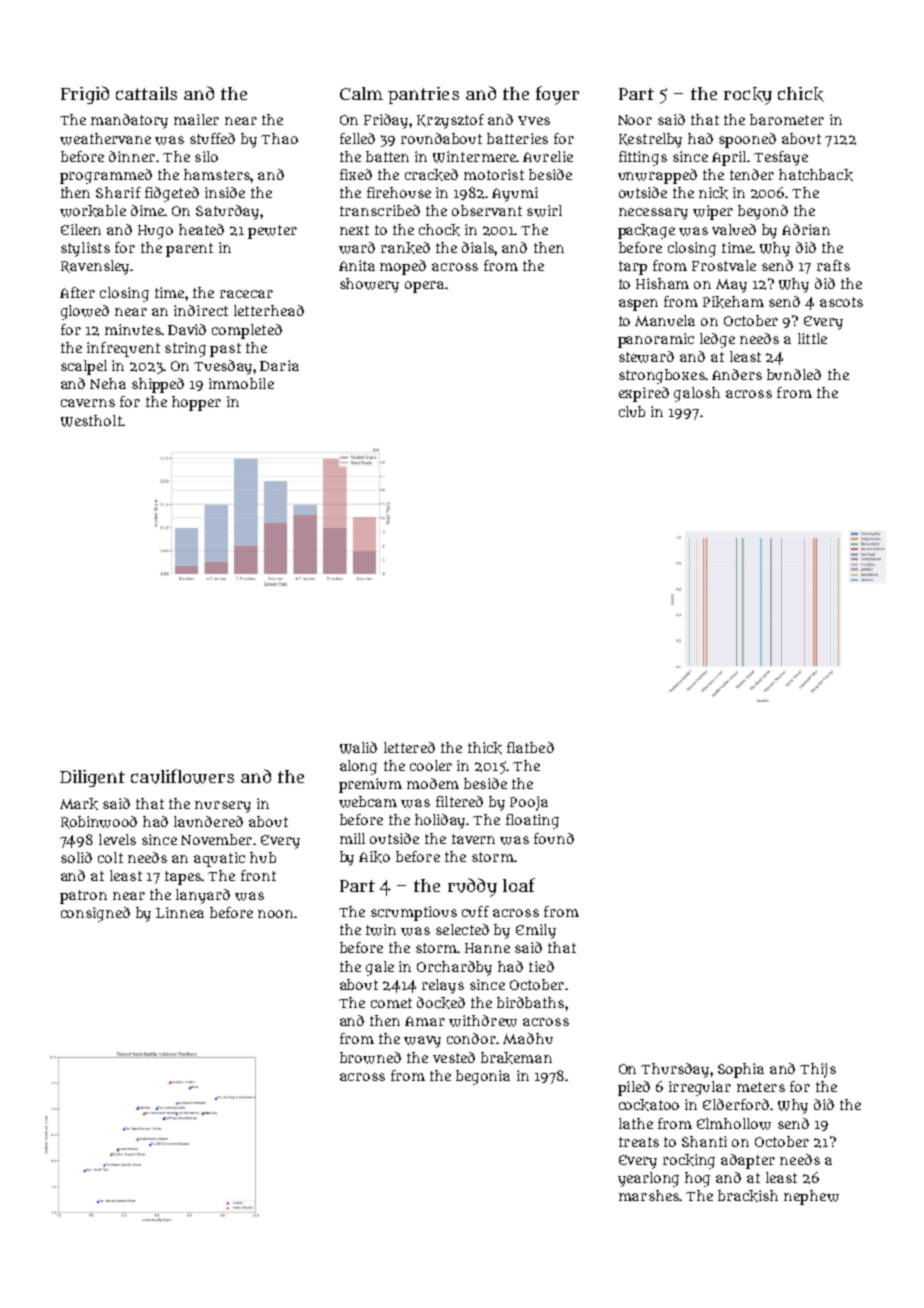 The height and width of the screenshot is (1308, 924). I want to click on ruddy, so click(472, 887).
